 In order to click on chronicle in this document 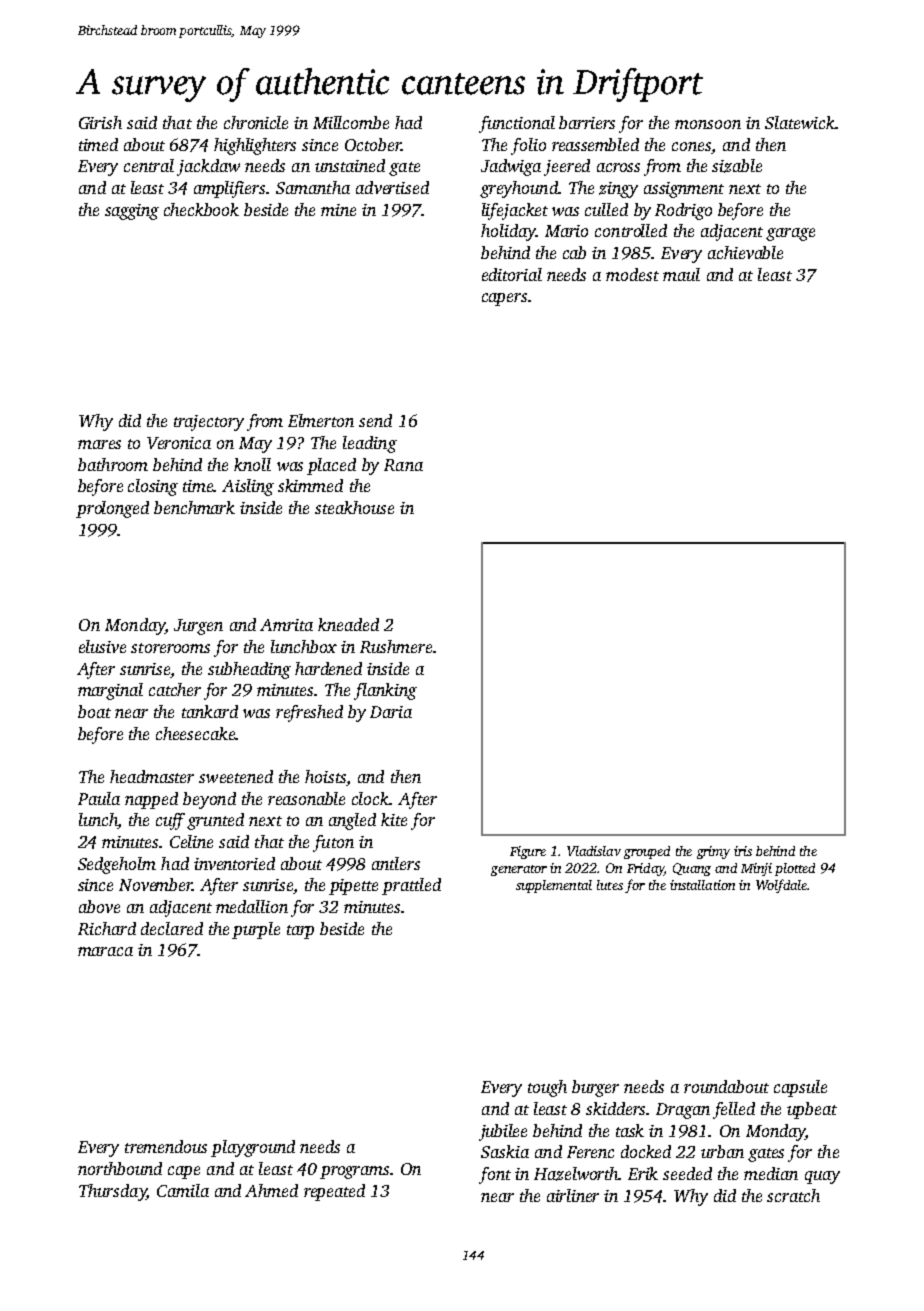, I will do `click(256, 122)`.
